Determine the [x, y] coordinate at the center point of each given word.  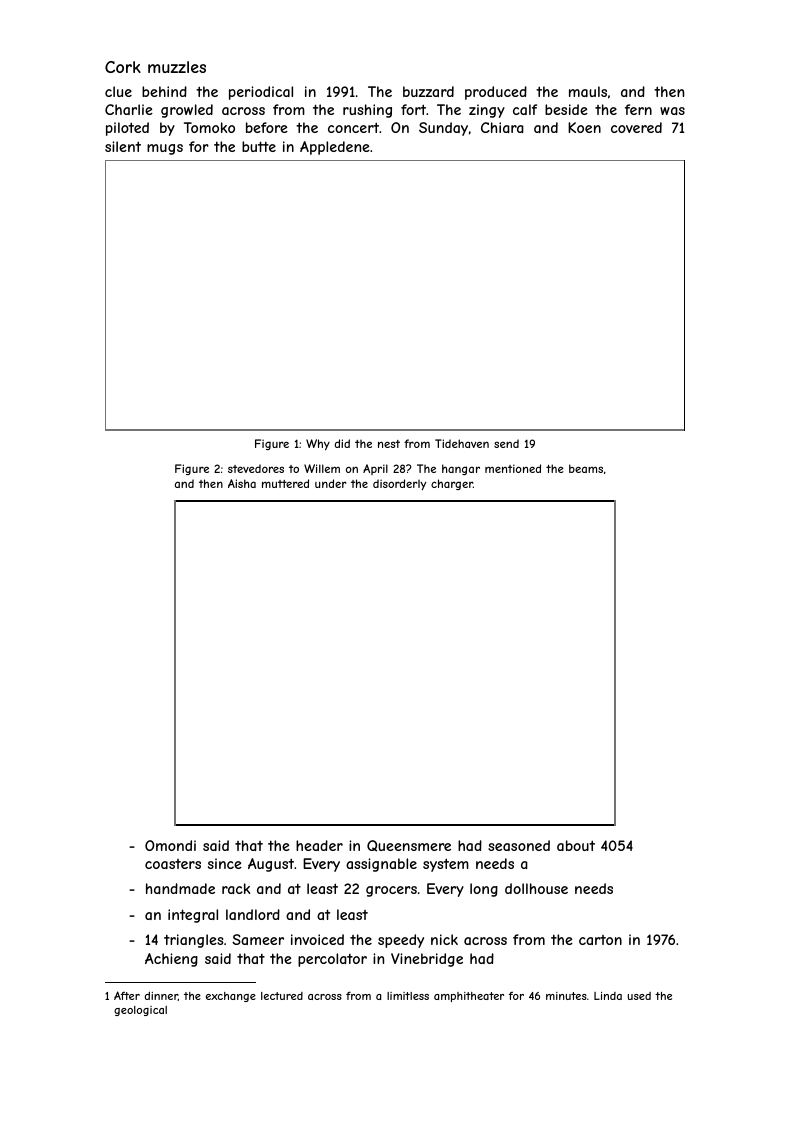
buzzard [428, 91]
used [639, 996]
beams [586, 468]
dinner [161, 996]
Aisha [242, 483]
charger [452, 484]
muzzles [177, 67]
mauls [588, 91]
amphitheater [469, 997]
